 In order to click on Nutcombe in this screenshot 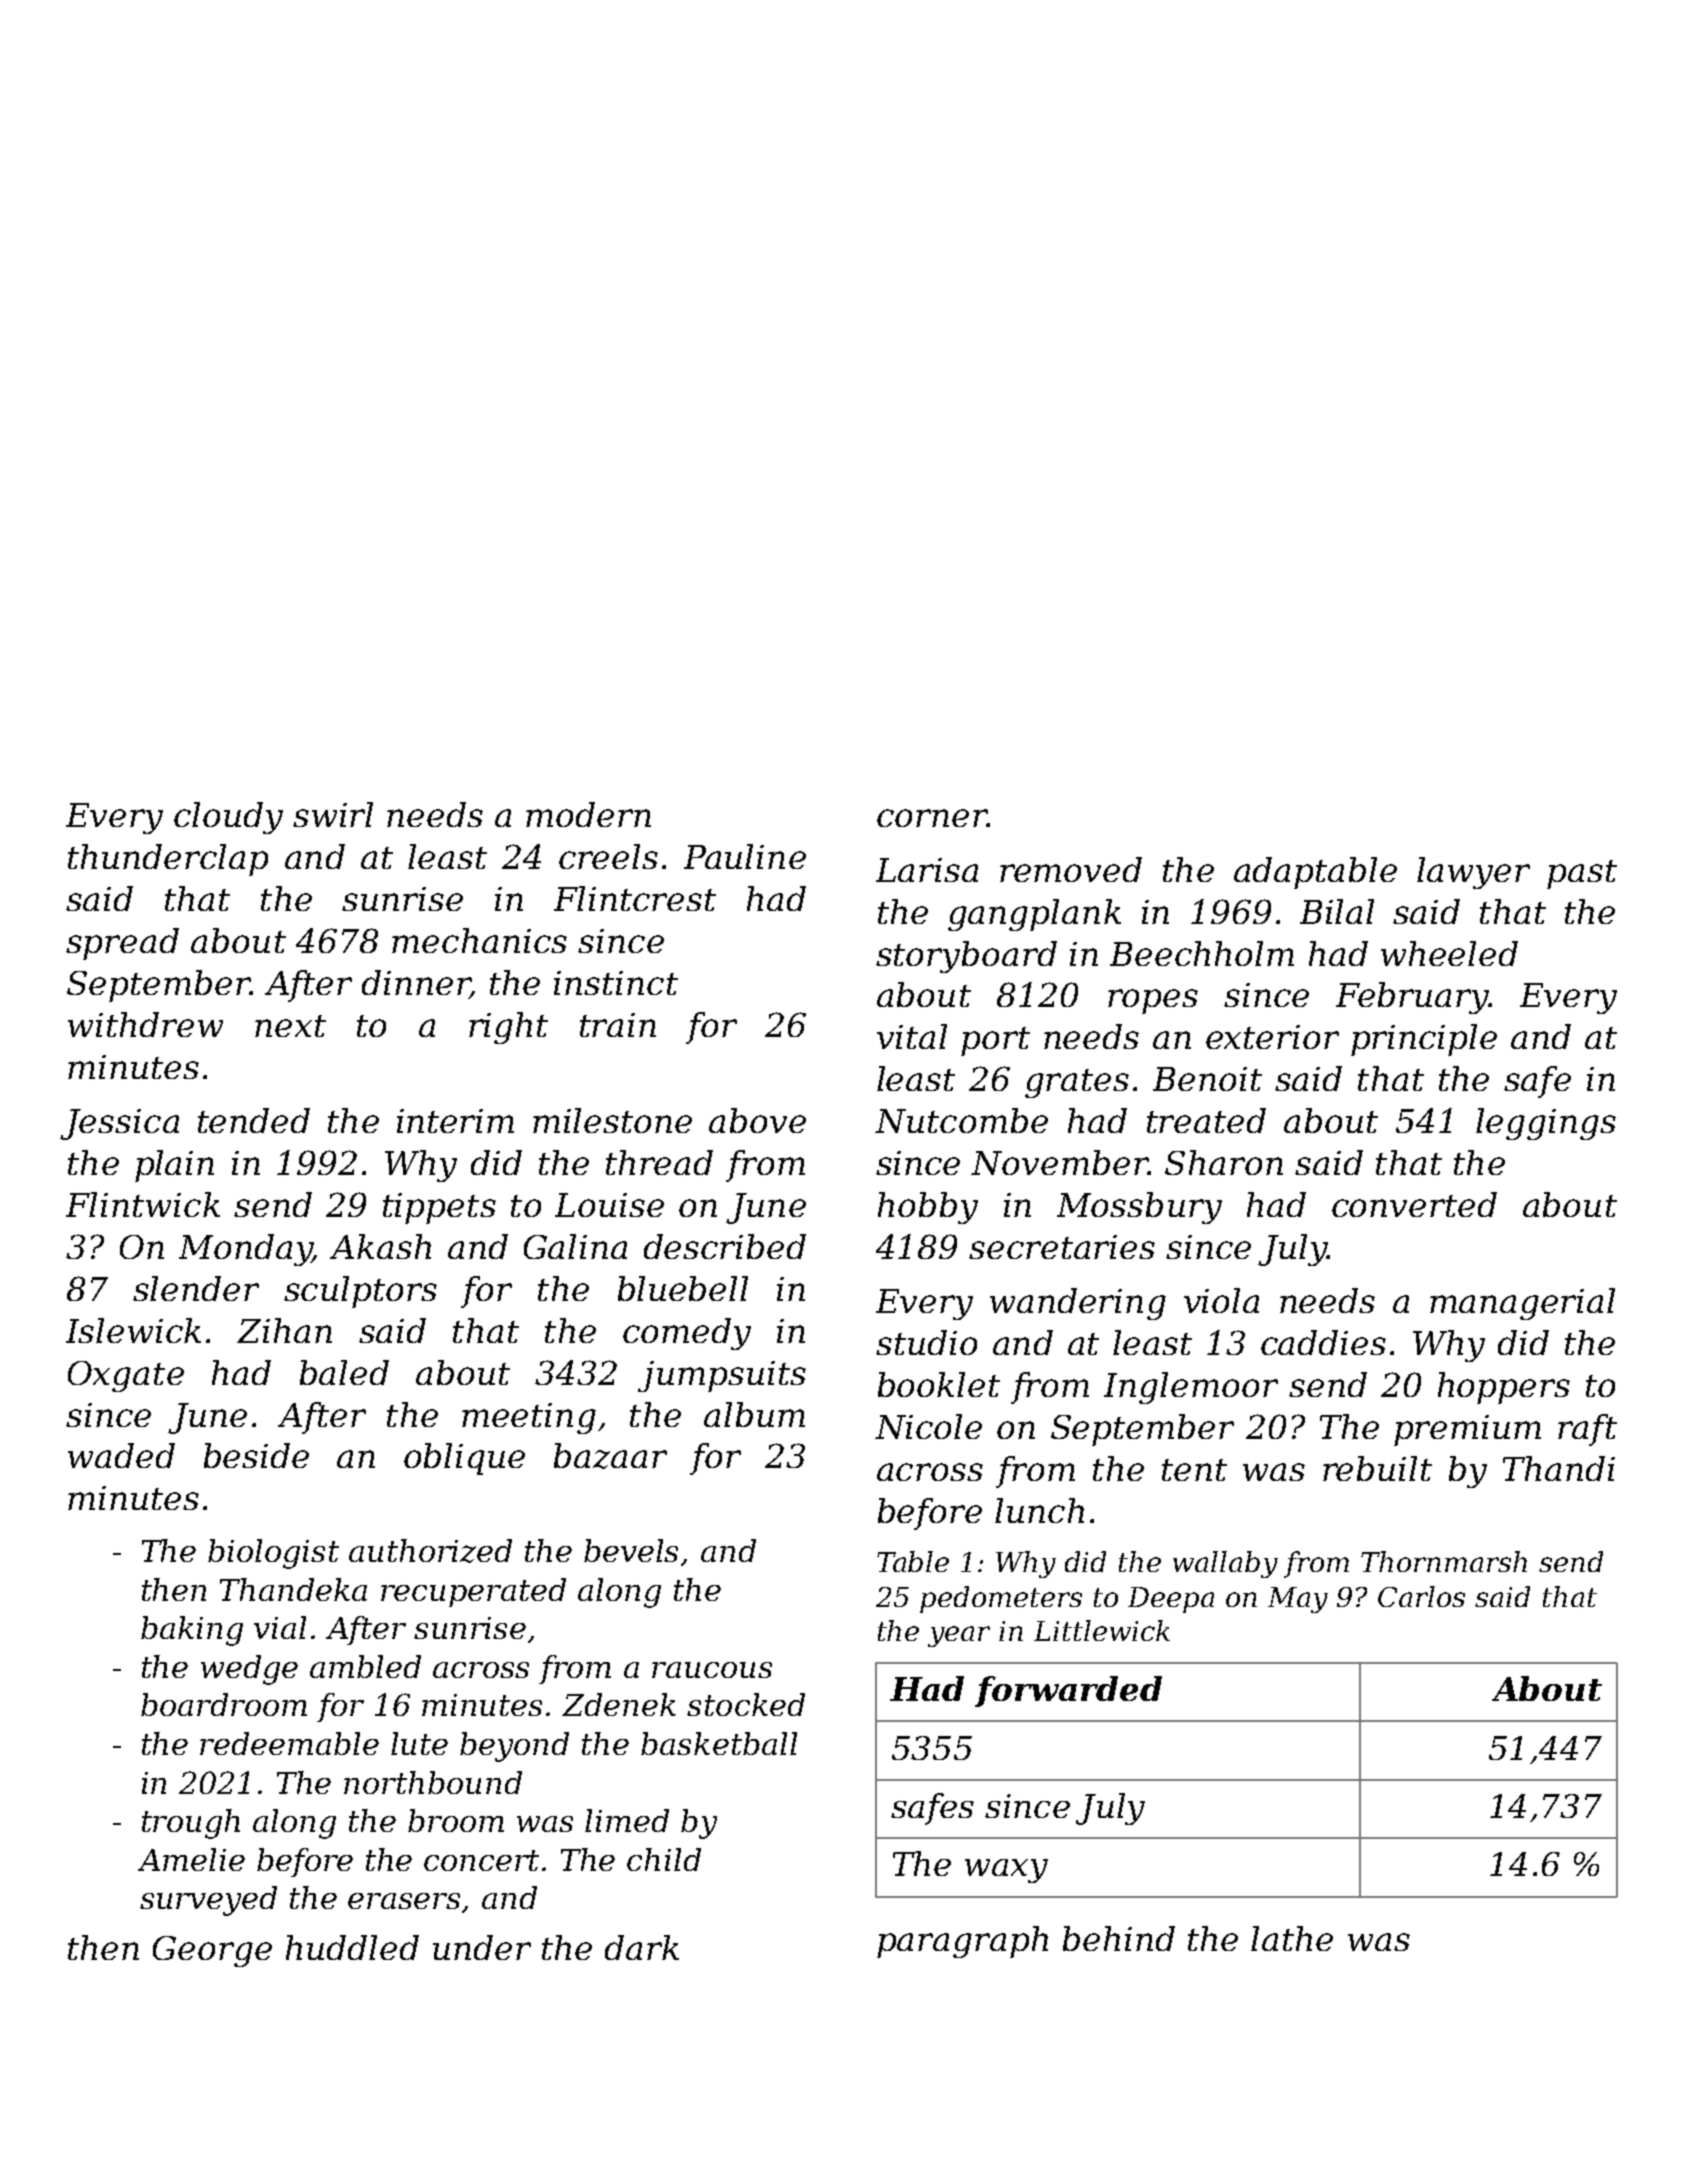, I will do `click(961, 1120)`.
